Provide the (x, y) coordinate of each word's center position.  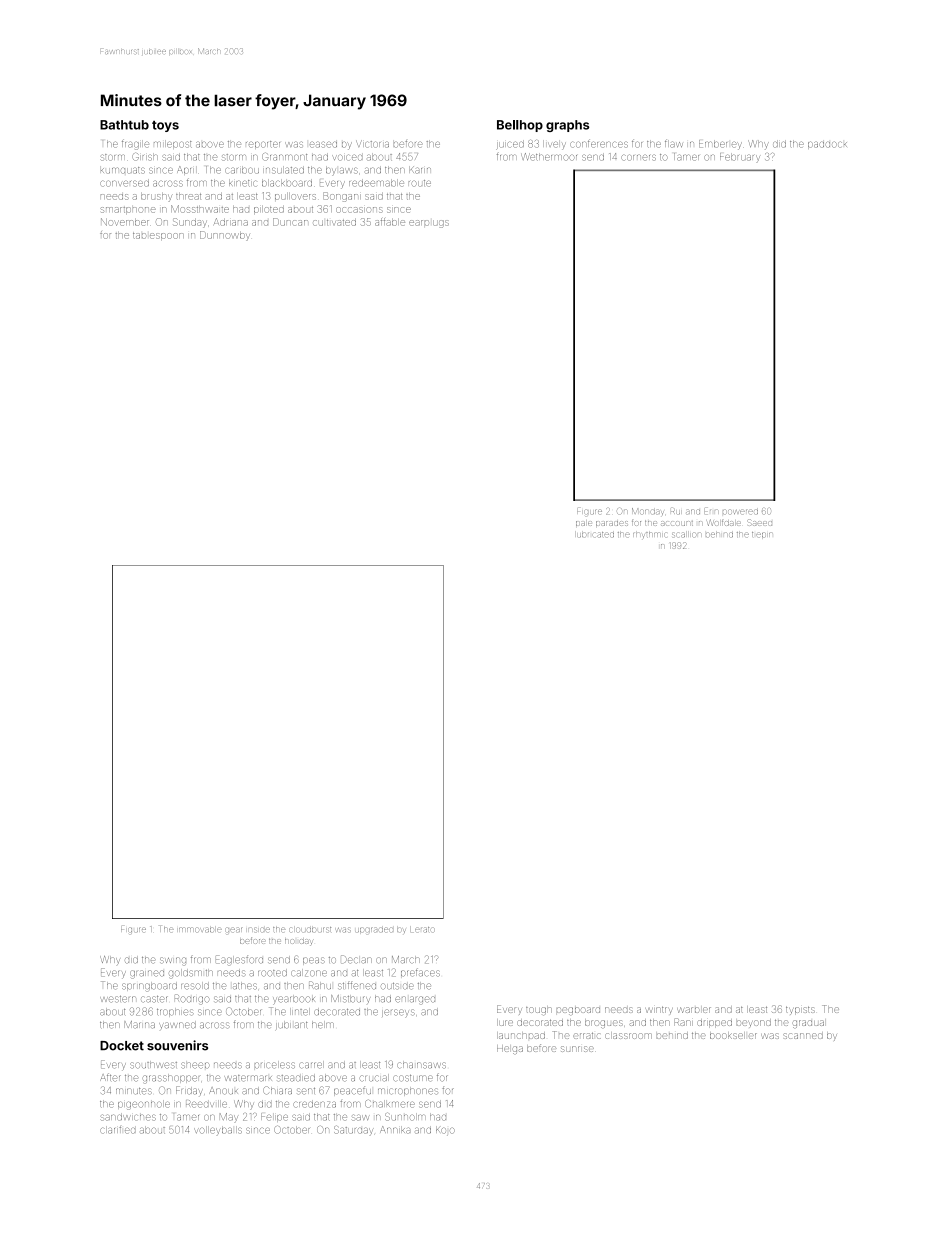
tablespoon (158, 235)
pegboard (578, 1011)
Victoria (372, 144)
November (125, 222)
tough (539, 1010)
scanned (803, 1036)
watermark (248, 1078)
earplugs (429, 224)
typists (800, 1010)
